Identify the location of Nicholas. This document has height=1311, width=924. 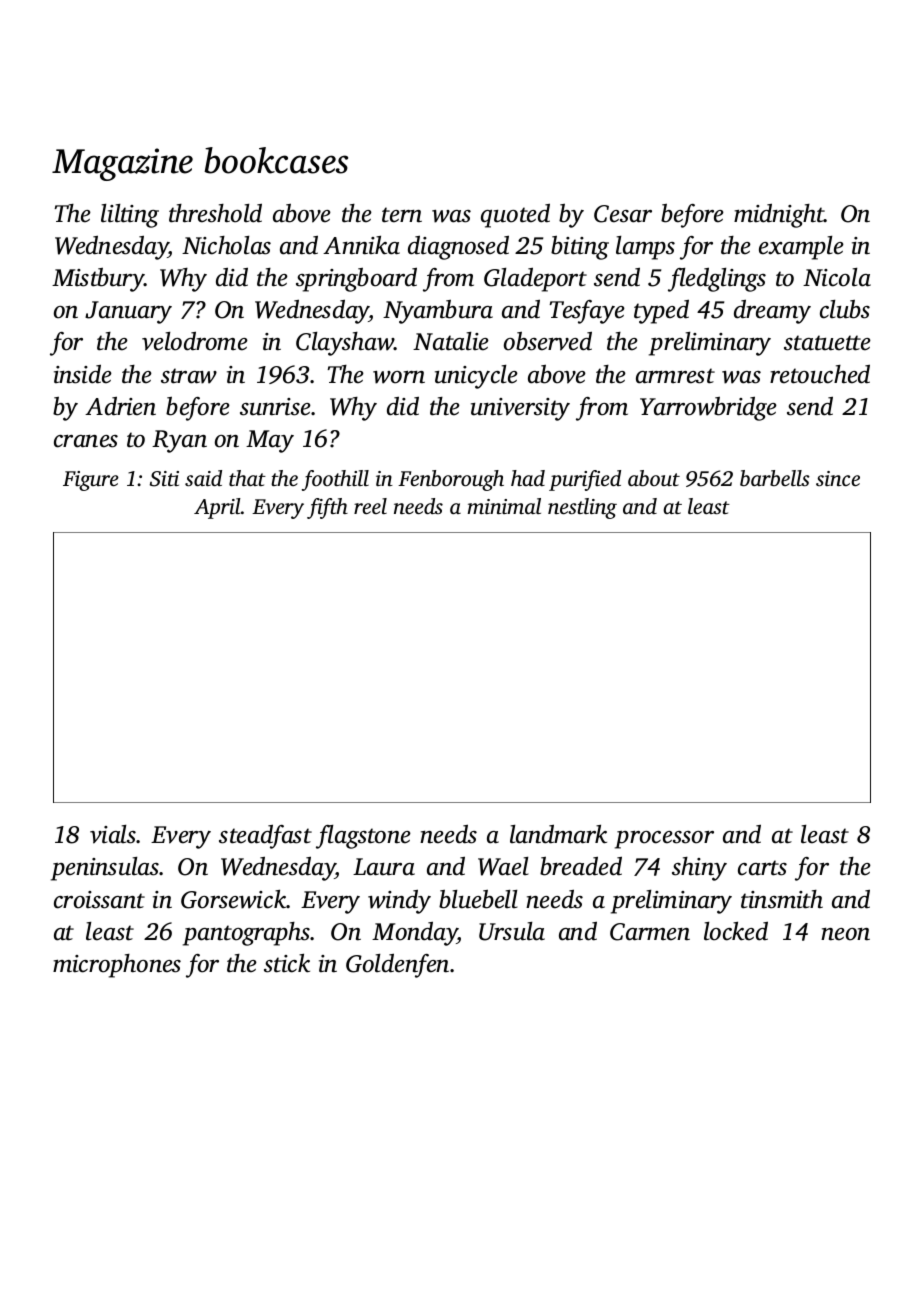
(226, 245).
